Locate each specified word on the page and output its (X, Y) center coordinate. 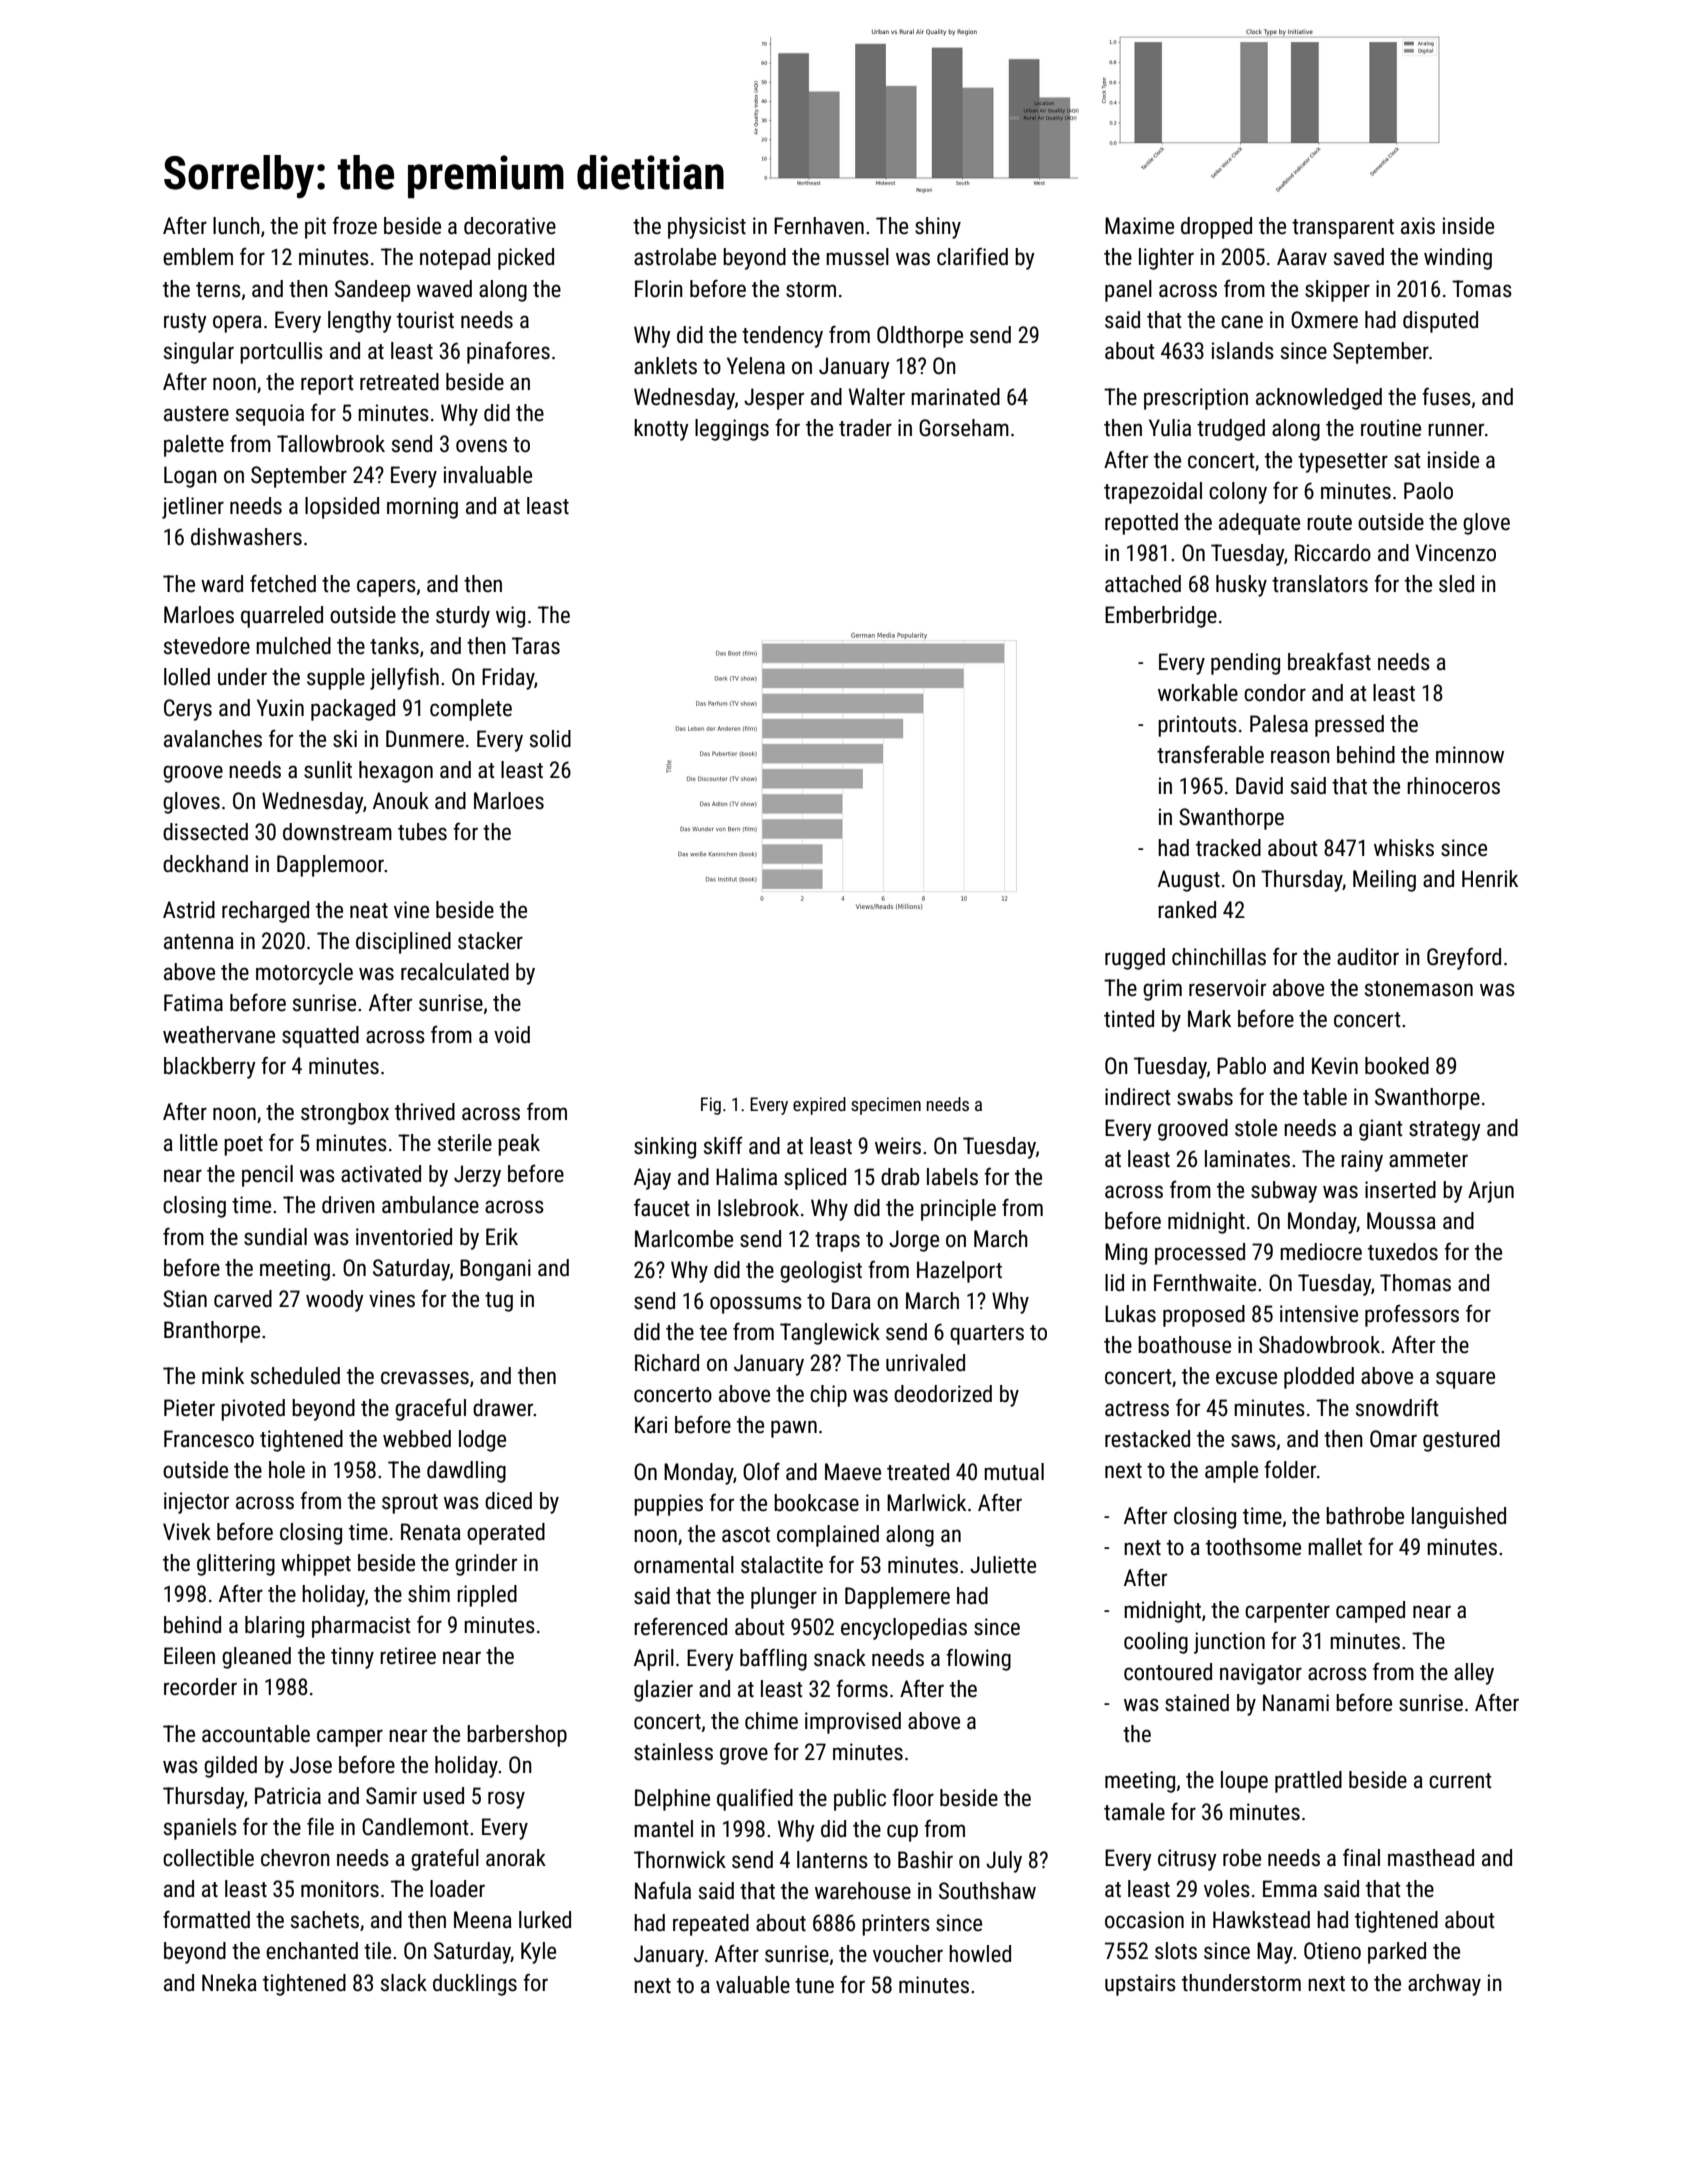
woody (335, 1301)
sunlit (328, 770)
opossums (756, 1305)
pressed (1349, 726)
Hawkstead (1261, 1920)
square (1465, 1380)
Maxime (1139, 226)
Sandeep (372, 291)
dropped (1216, 228)
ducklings (475, 1985)
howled (980, 1954)
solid (550, 739)
